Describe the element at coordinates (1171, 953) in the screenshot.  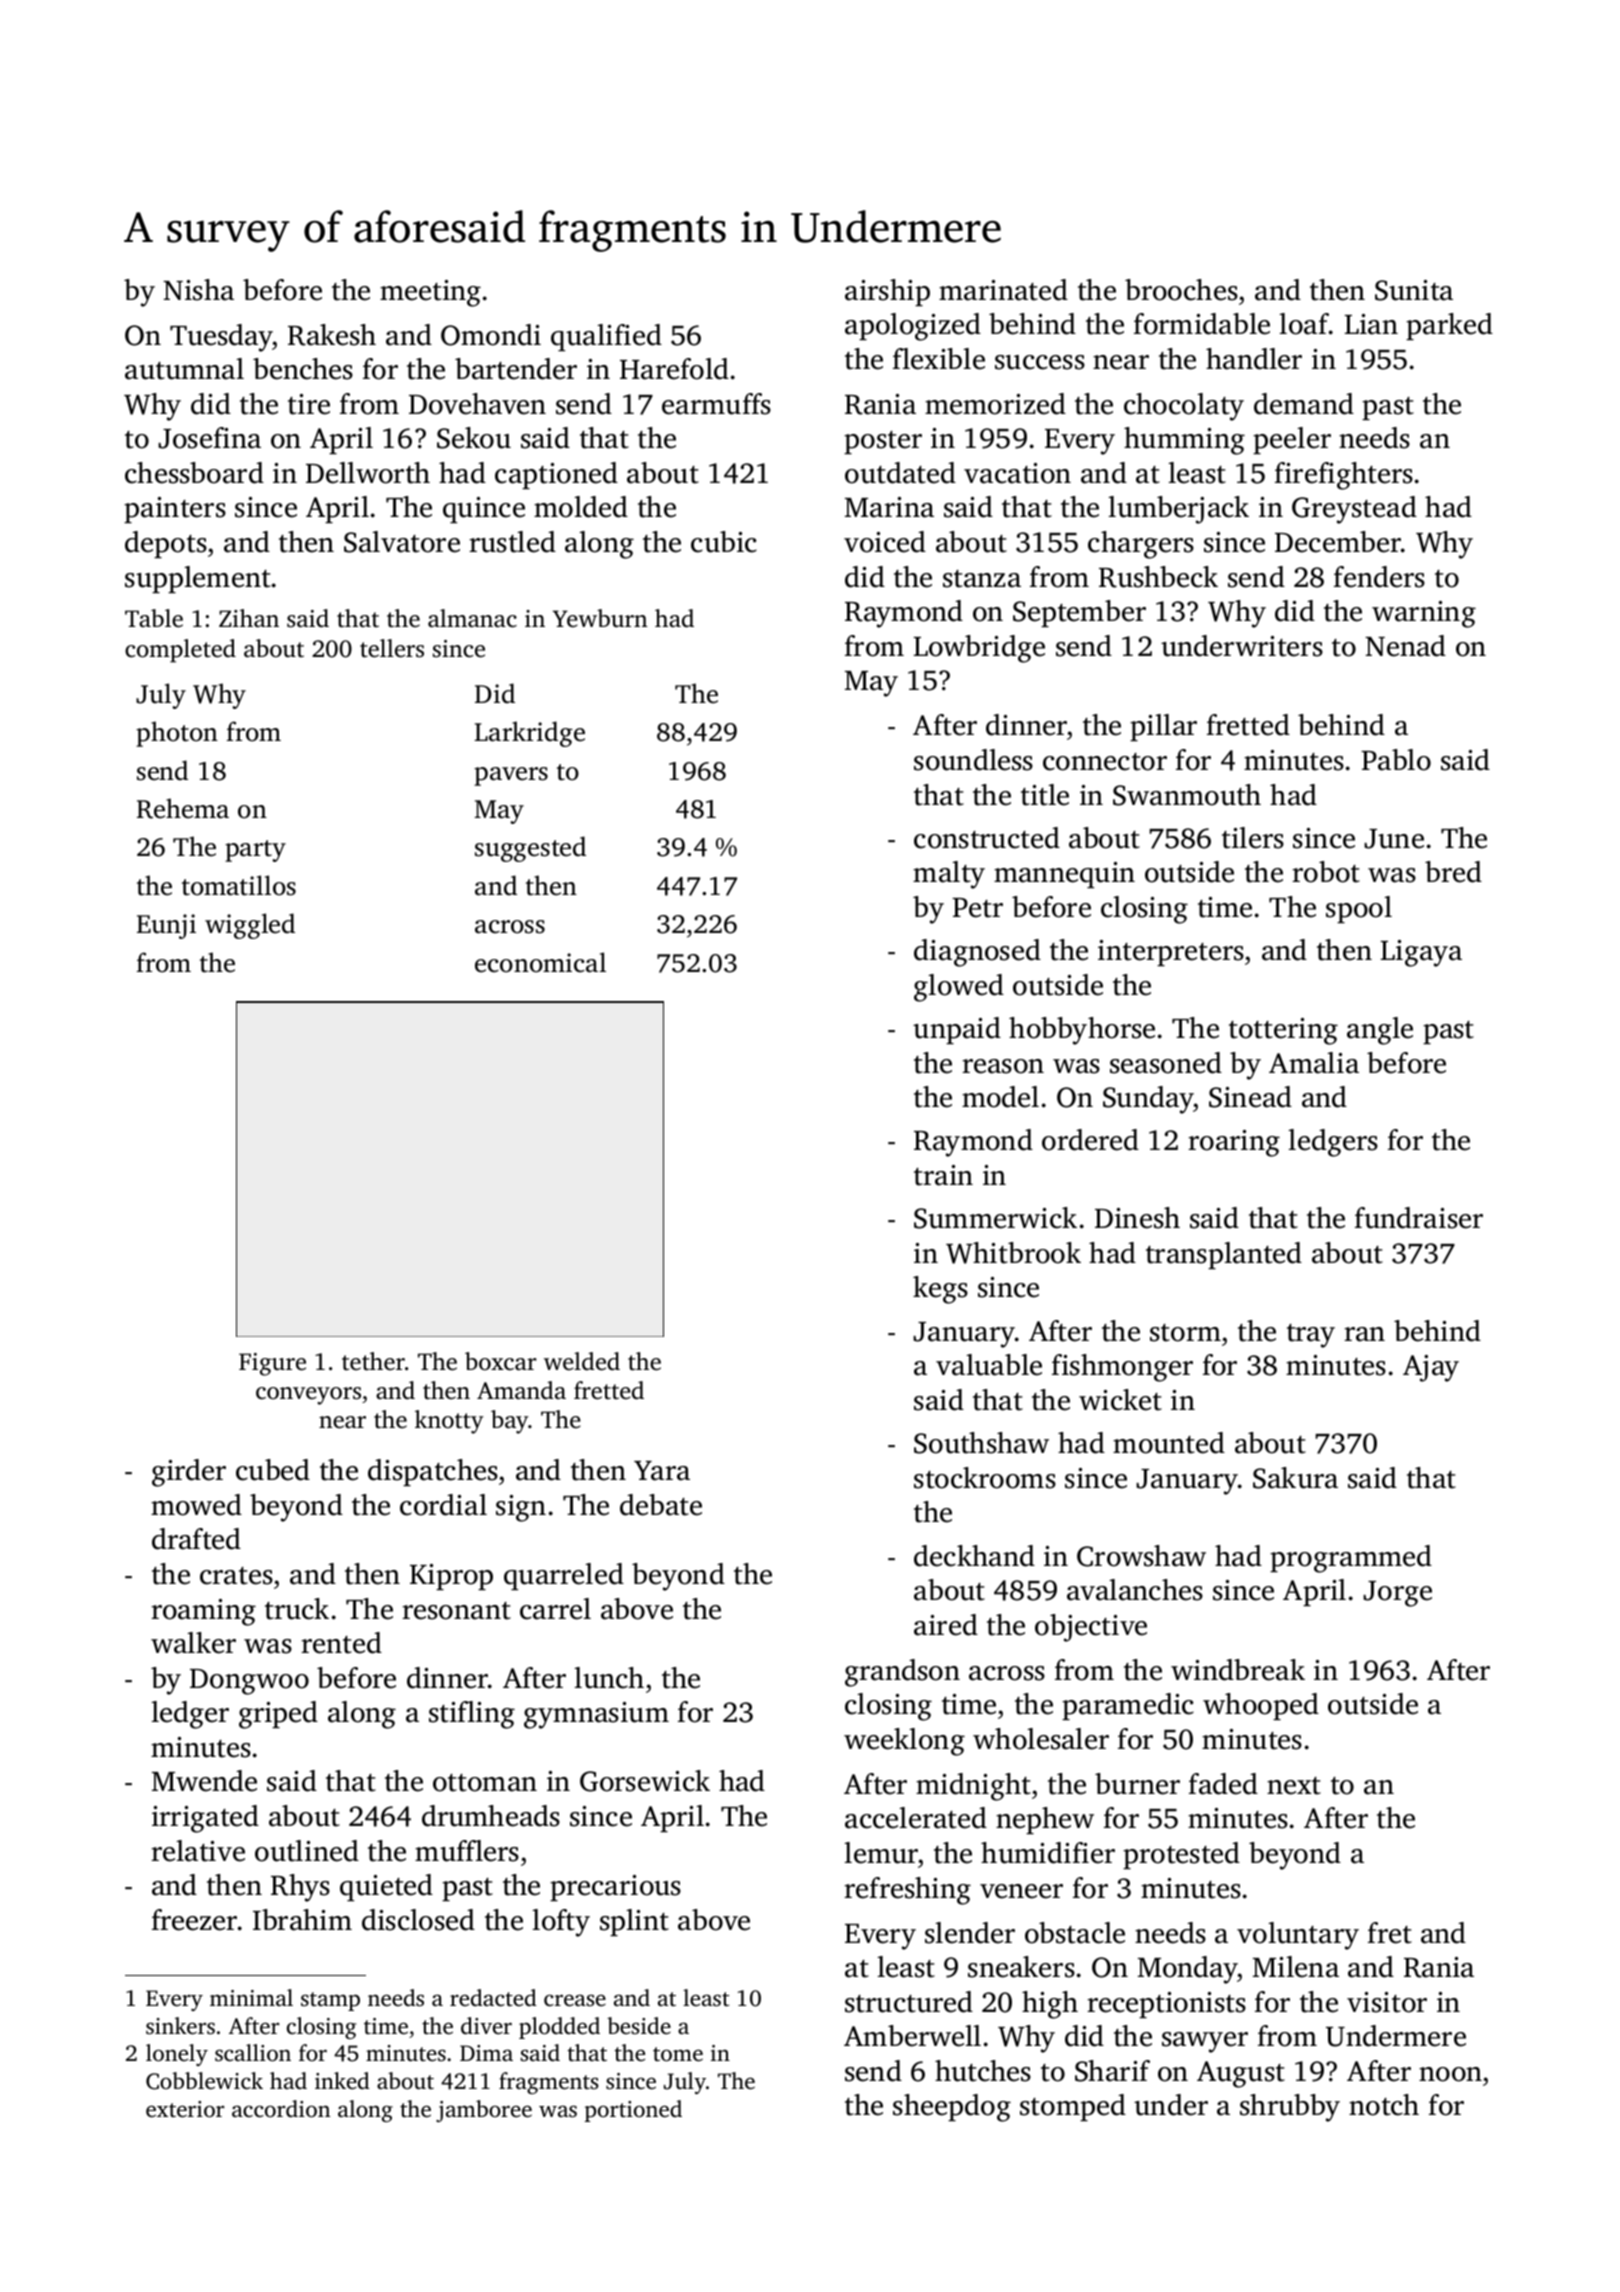
I see `interpreters` at that location.
